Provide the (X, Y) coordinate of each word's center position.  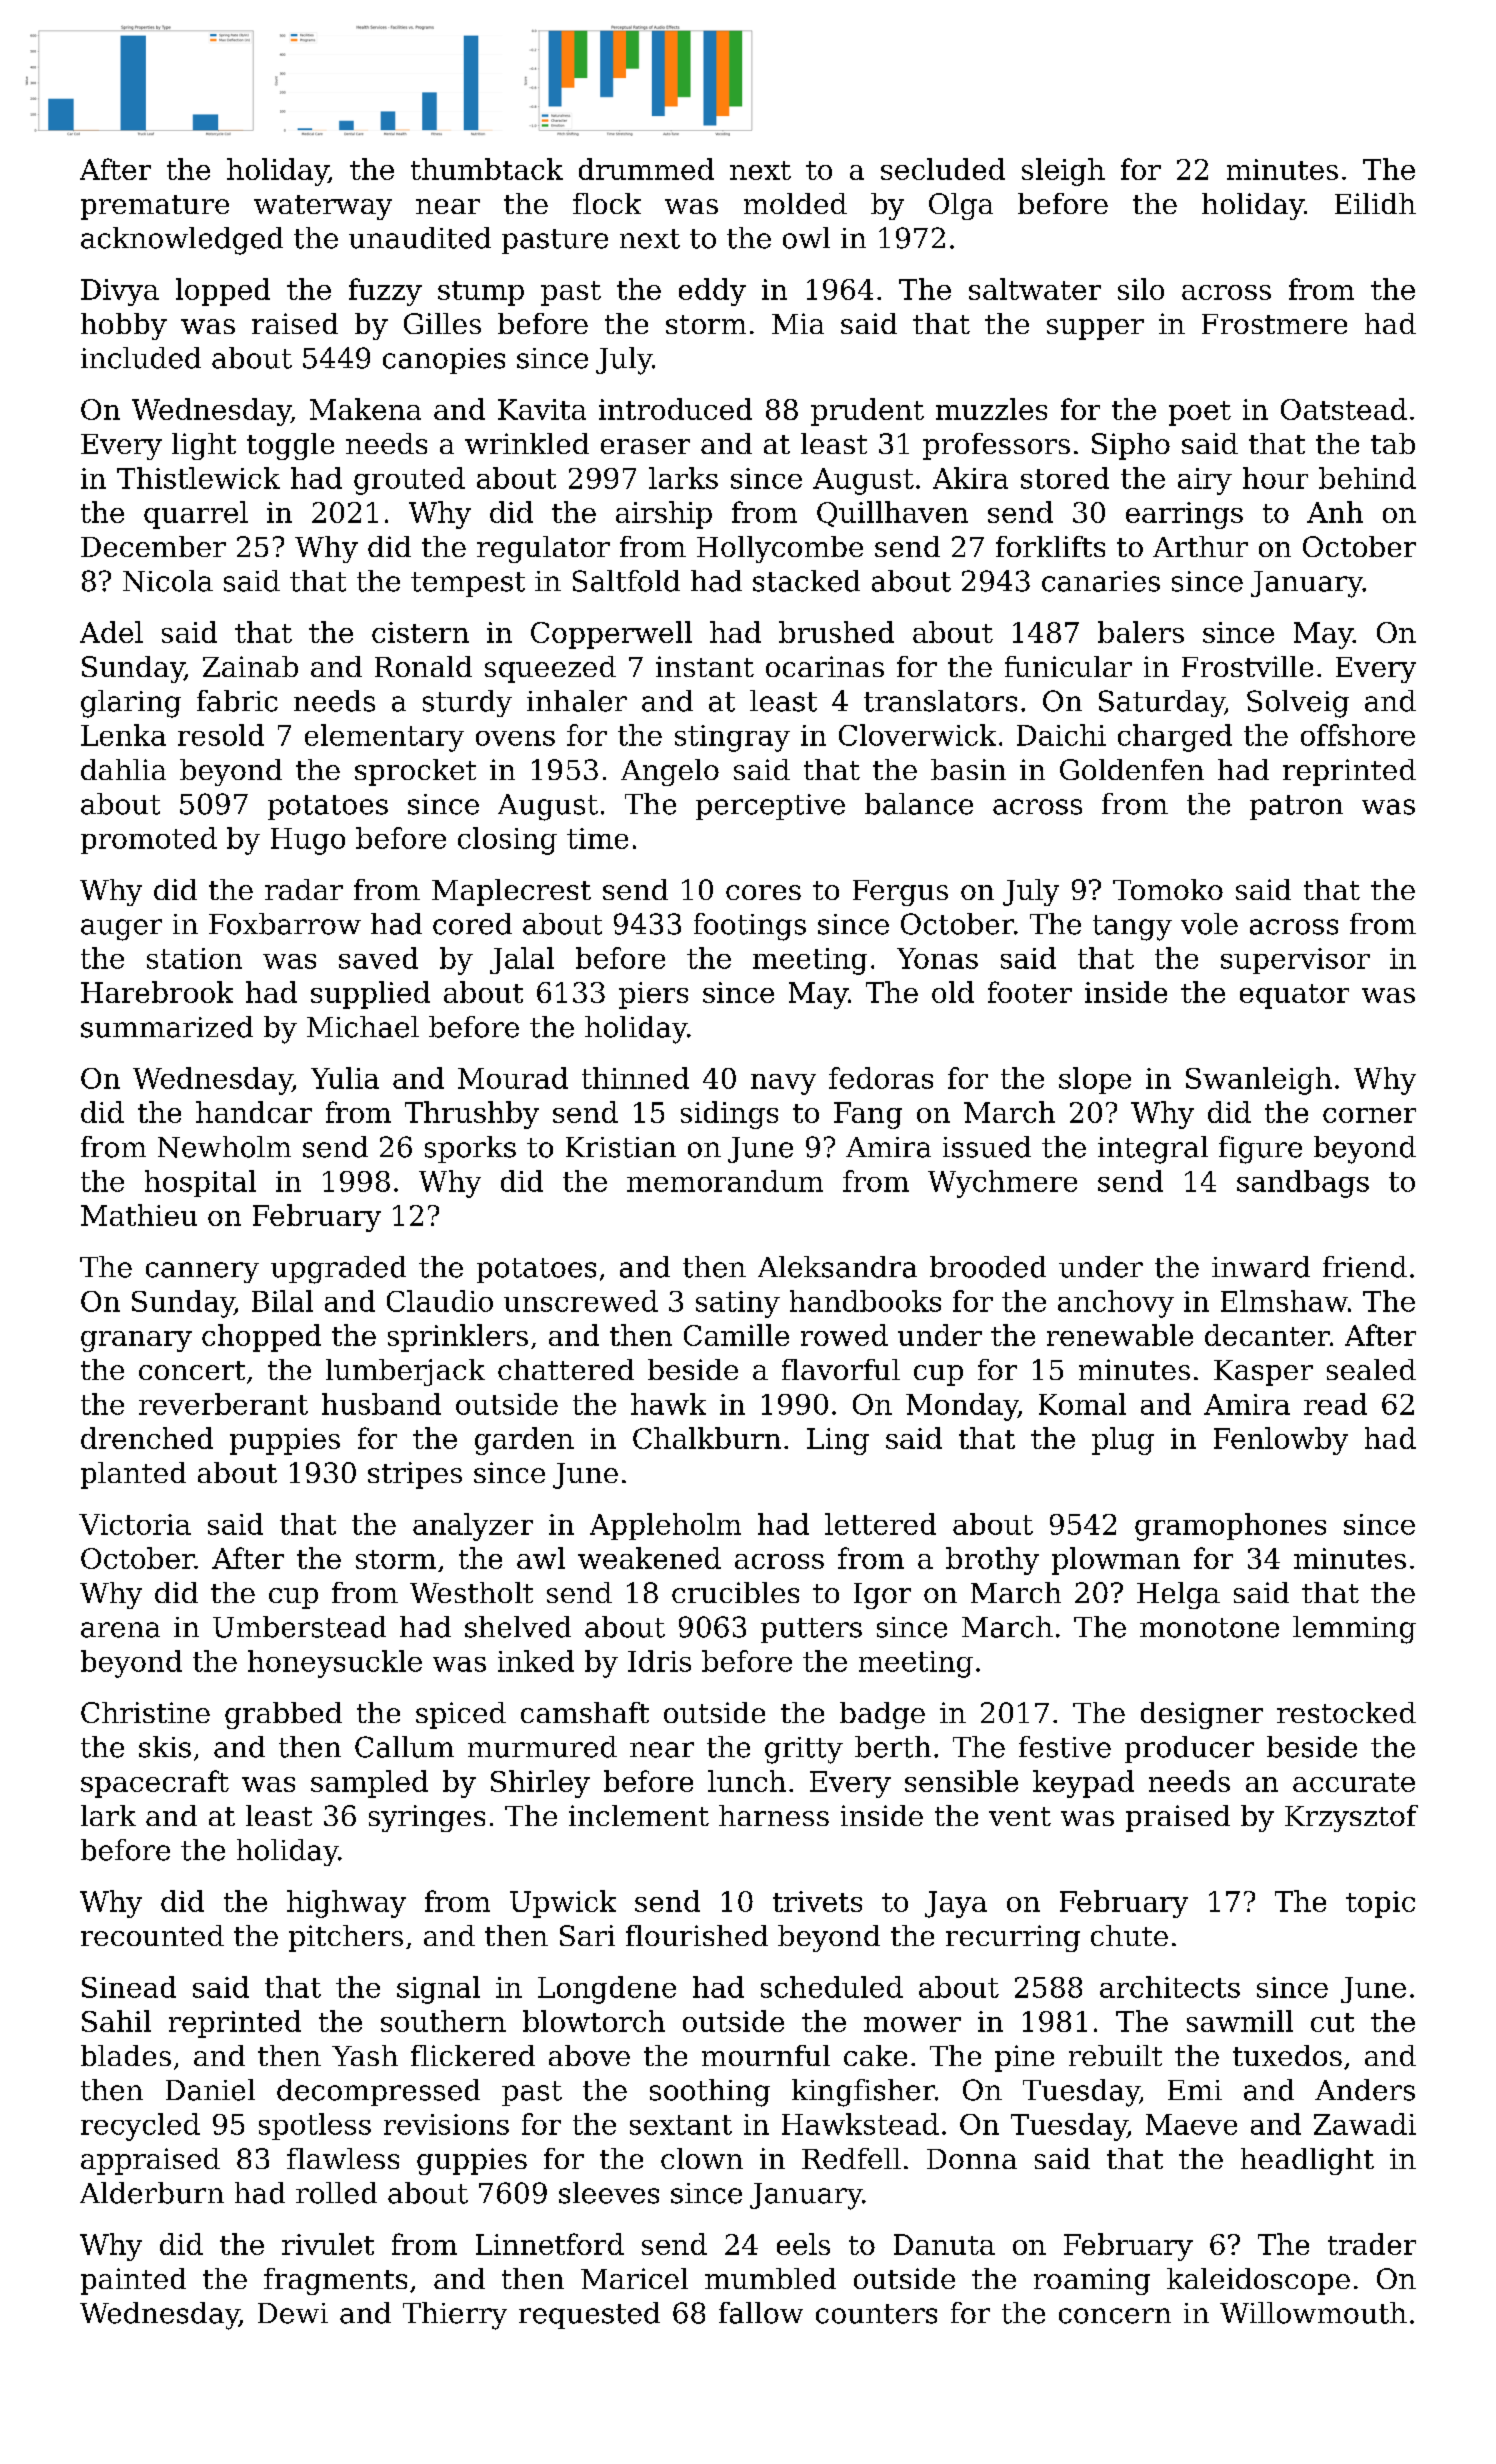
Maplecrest (511, 892)
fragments (335, 2281)
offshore (1358, 735)
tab (1393, 443)
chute (1129, 1935)
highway (346, 1904)
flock (607, 203)
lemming (1354, 1630)
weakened (649, 1558)
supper (1095, 329)
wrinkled (527, 443)
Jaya (956, 1904)
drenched (147, 1438)
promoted (149, 840)
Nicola (168, 581)
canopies (444, 361)
